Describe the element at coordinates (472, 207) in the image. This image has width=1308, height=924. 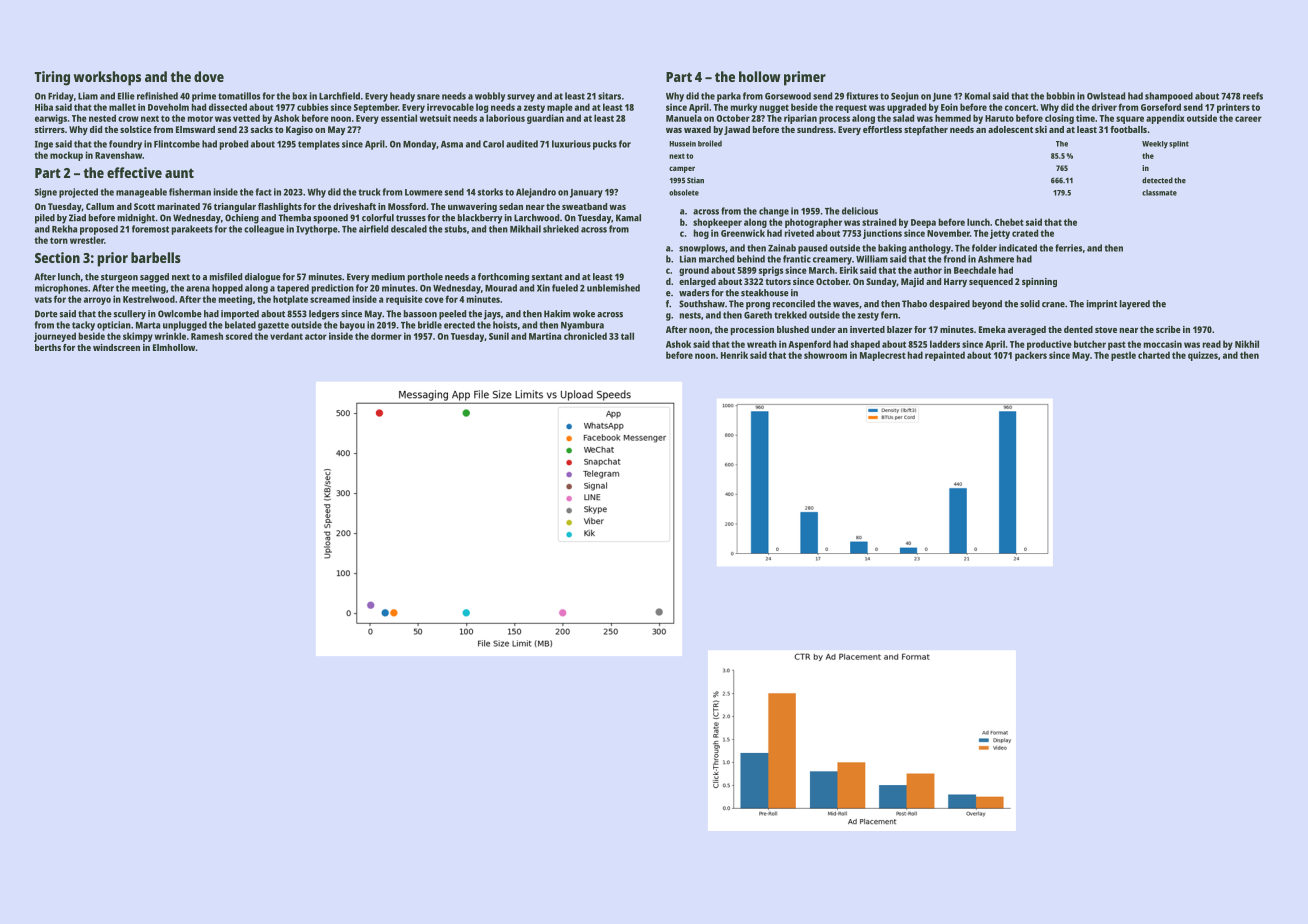
I see `unwavering` at that location.
